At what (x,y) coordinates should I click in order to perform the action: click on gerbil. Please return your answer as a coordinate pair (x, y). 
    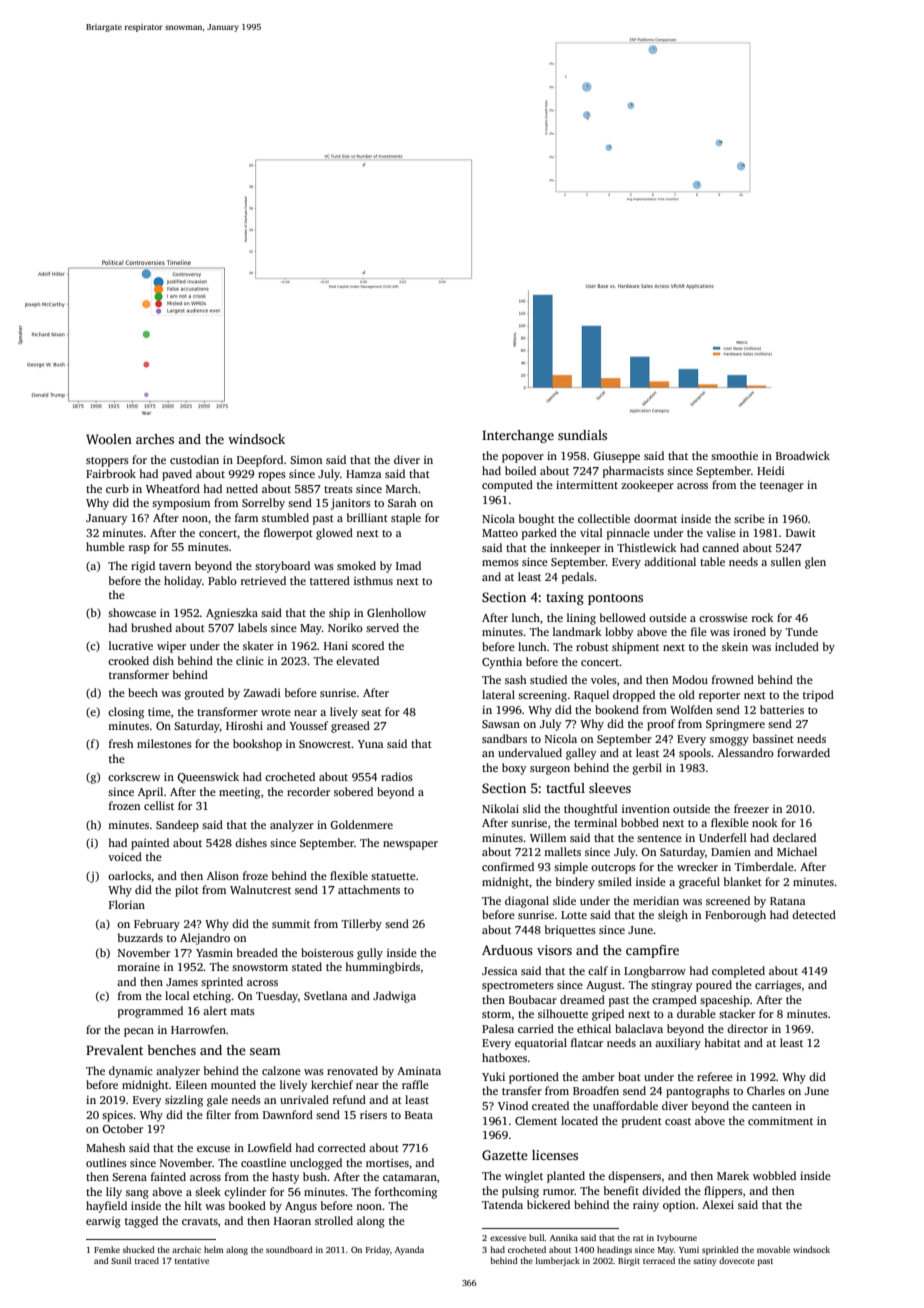
    Looking at the image, I should click on (647, 769).
